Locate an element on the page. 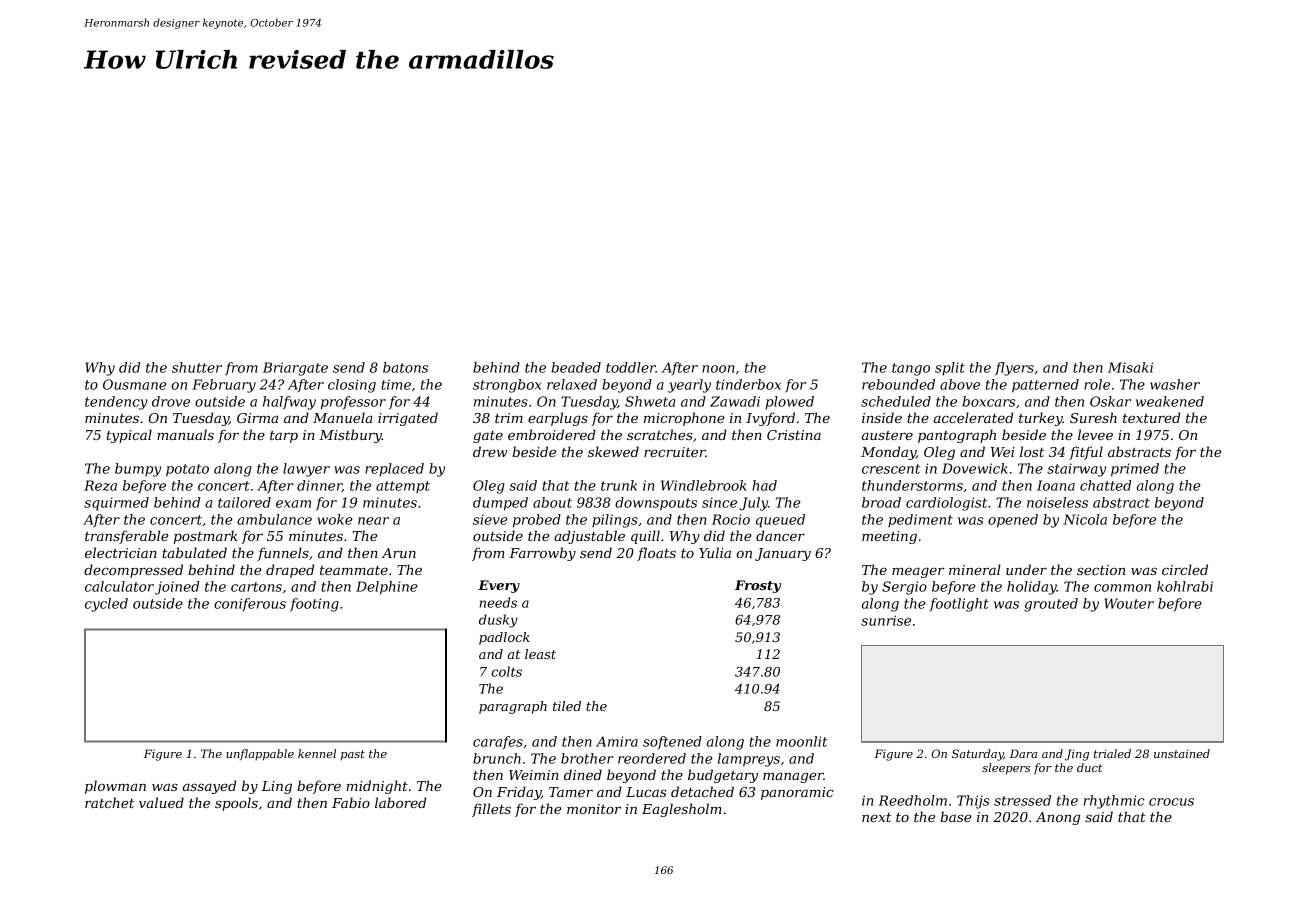 The width and height of the page is (1308, 924). Cristina is located at coordinates (794, 435).
